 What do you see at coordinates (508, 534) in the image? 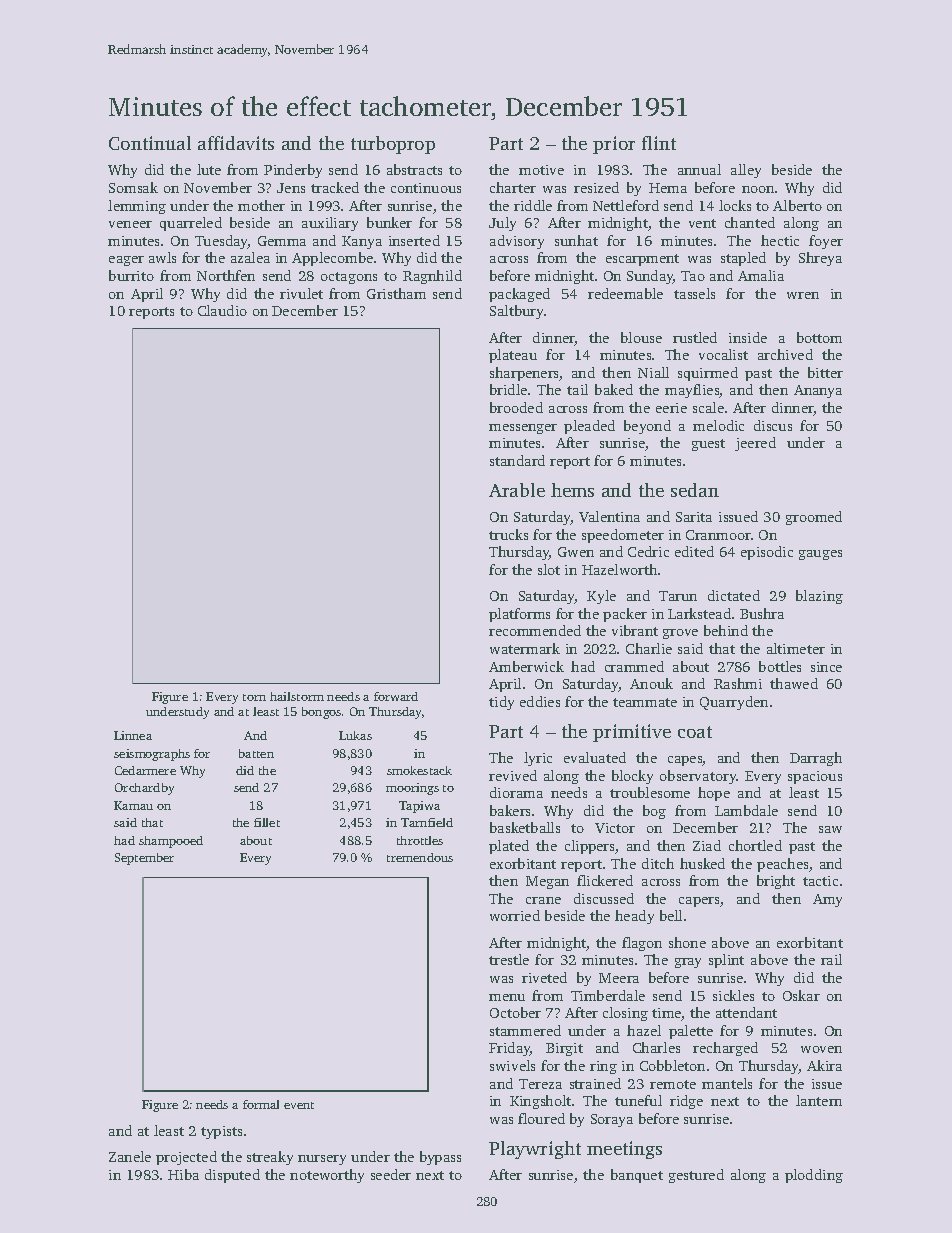
I see `trucks` at bounding box center [508, 534].
